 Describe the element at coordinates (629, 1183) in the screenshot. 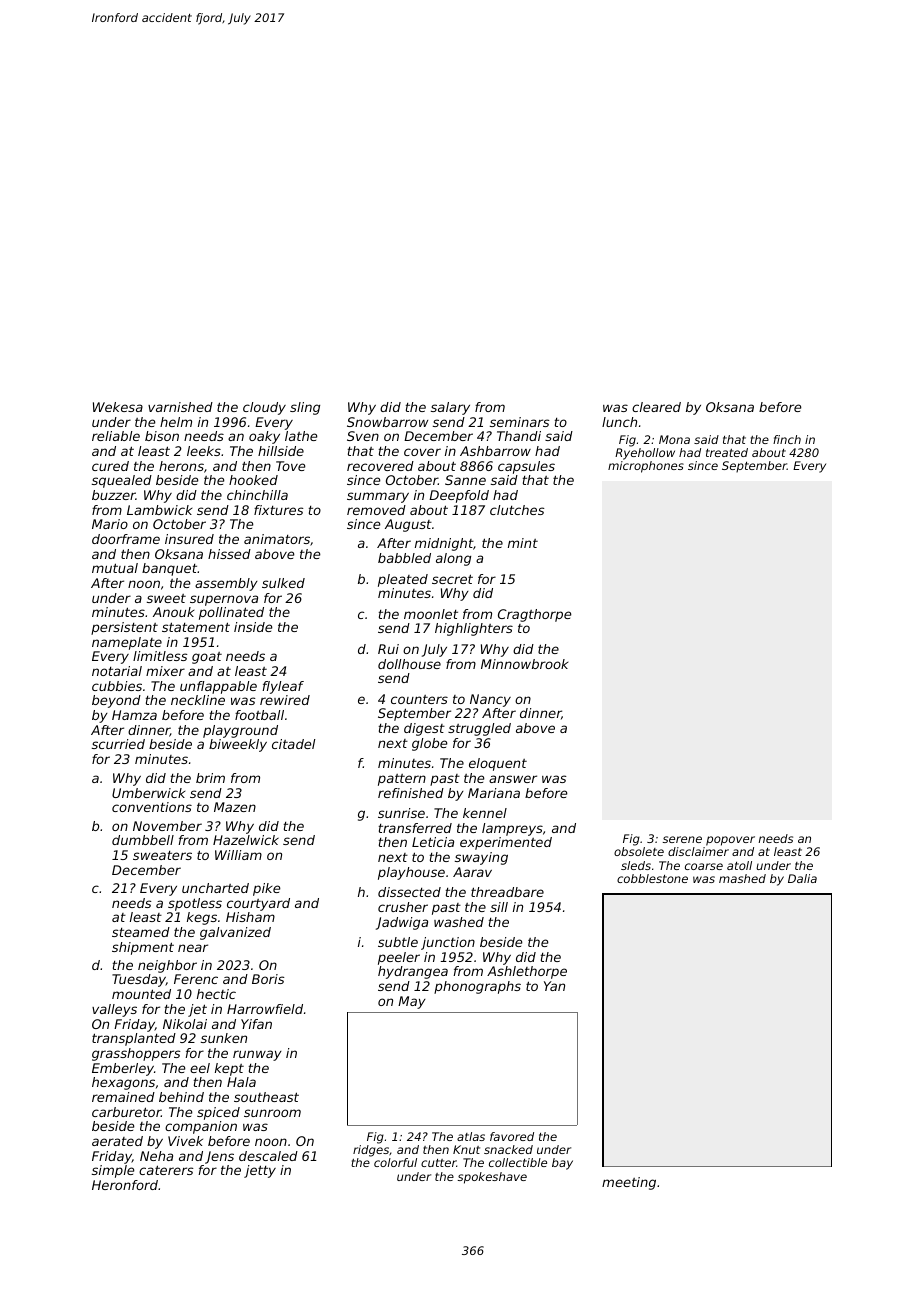

I see `meeting` at that location.
